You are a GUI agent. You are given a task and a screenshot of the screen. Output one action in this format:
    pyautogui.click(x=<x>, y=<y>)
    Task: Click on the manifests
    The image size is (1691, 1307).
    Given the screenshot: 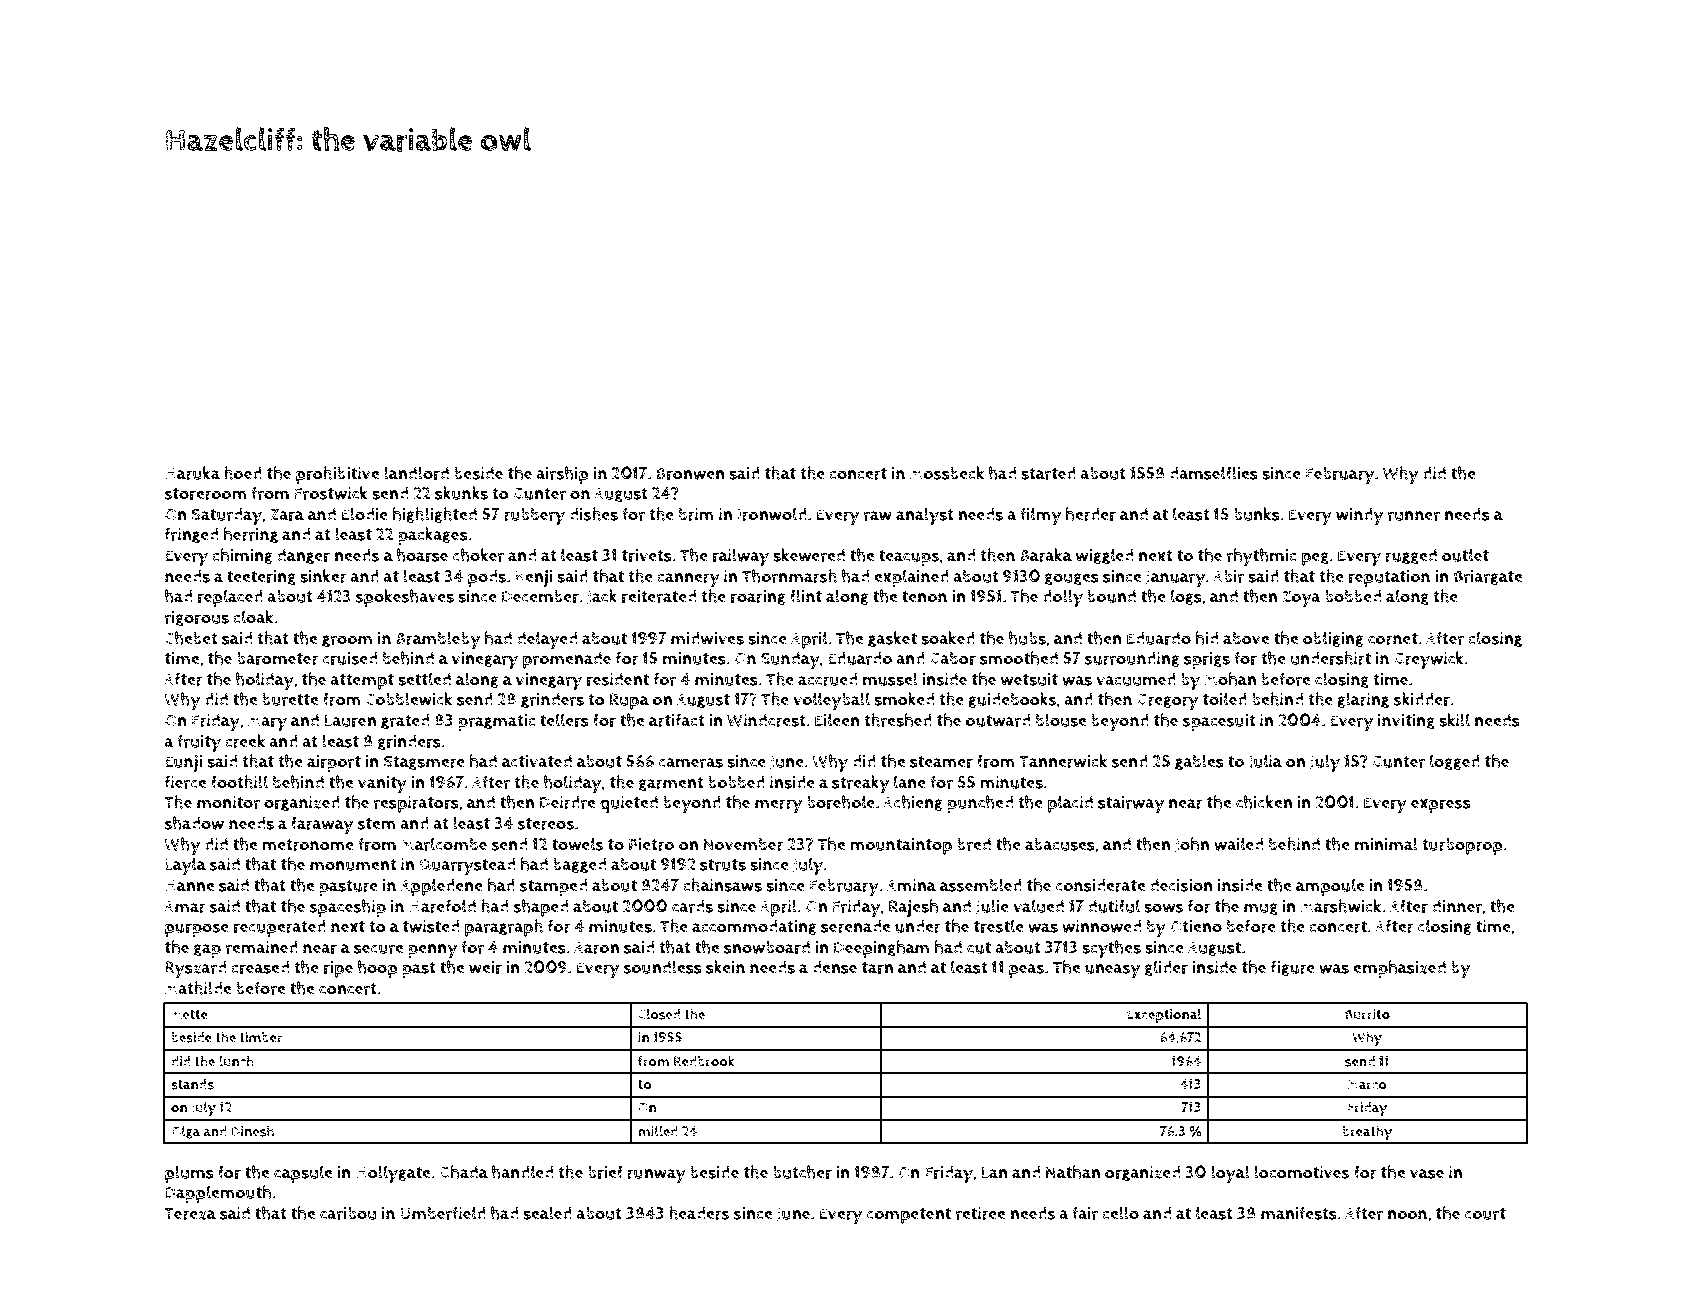 What is the action you would take?
    pyautogui.click(x=1299, y=1213)
